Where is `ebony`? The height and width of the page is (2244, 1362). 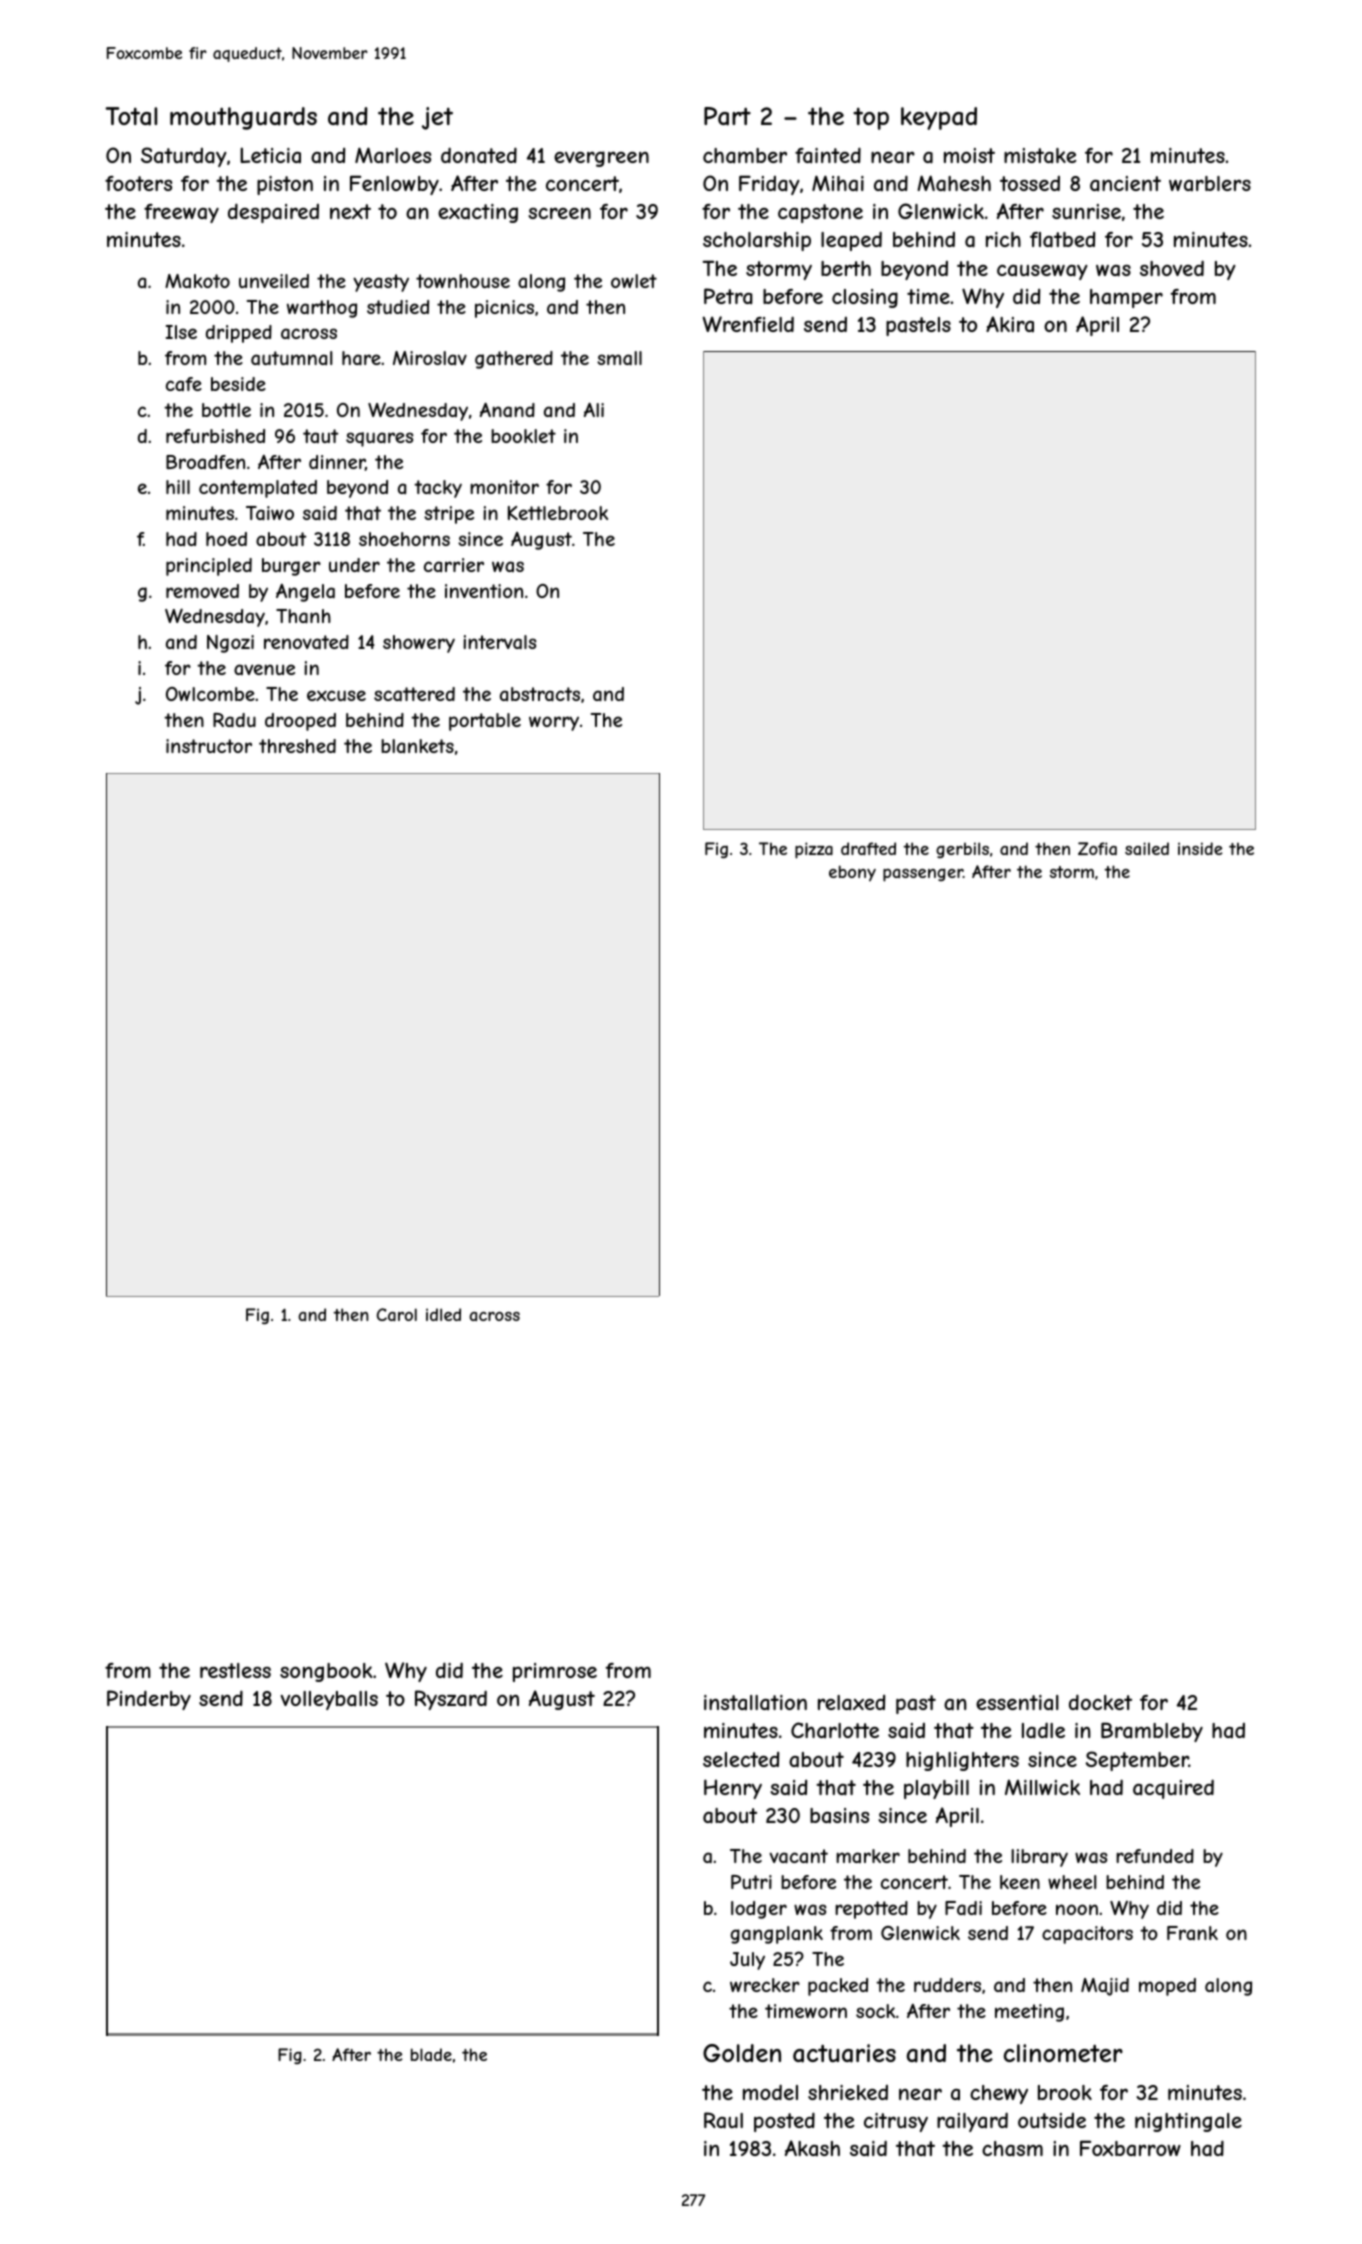
ebony is located at coordinates (852, 873).
